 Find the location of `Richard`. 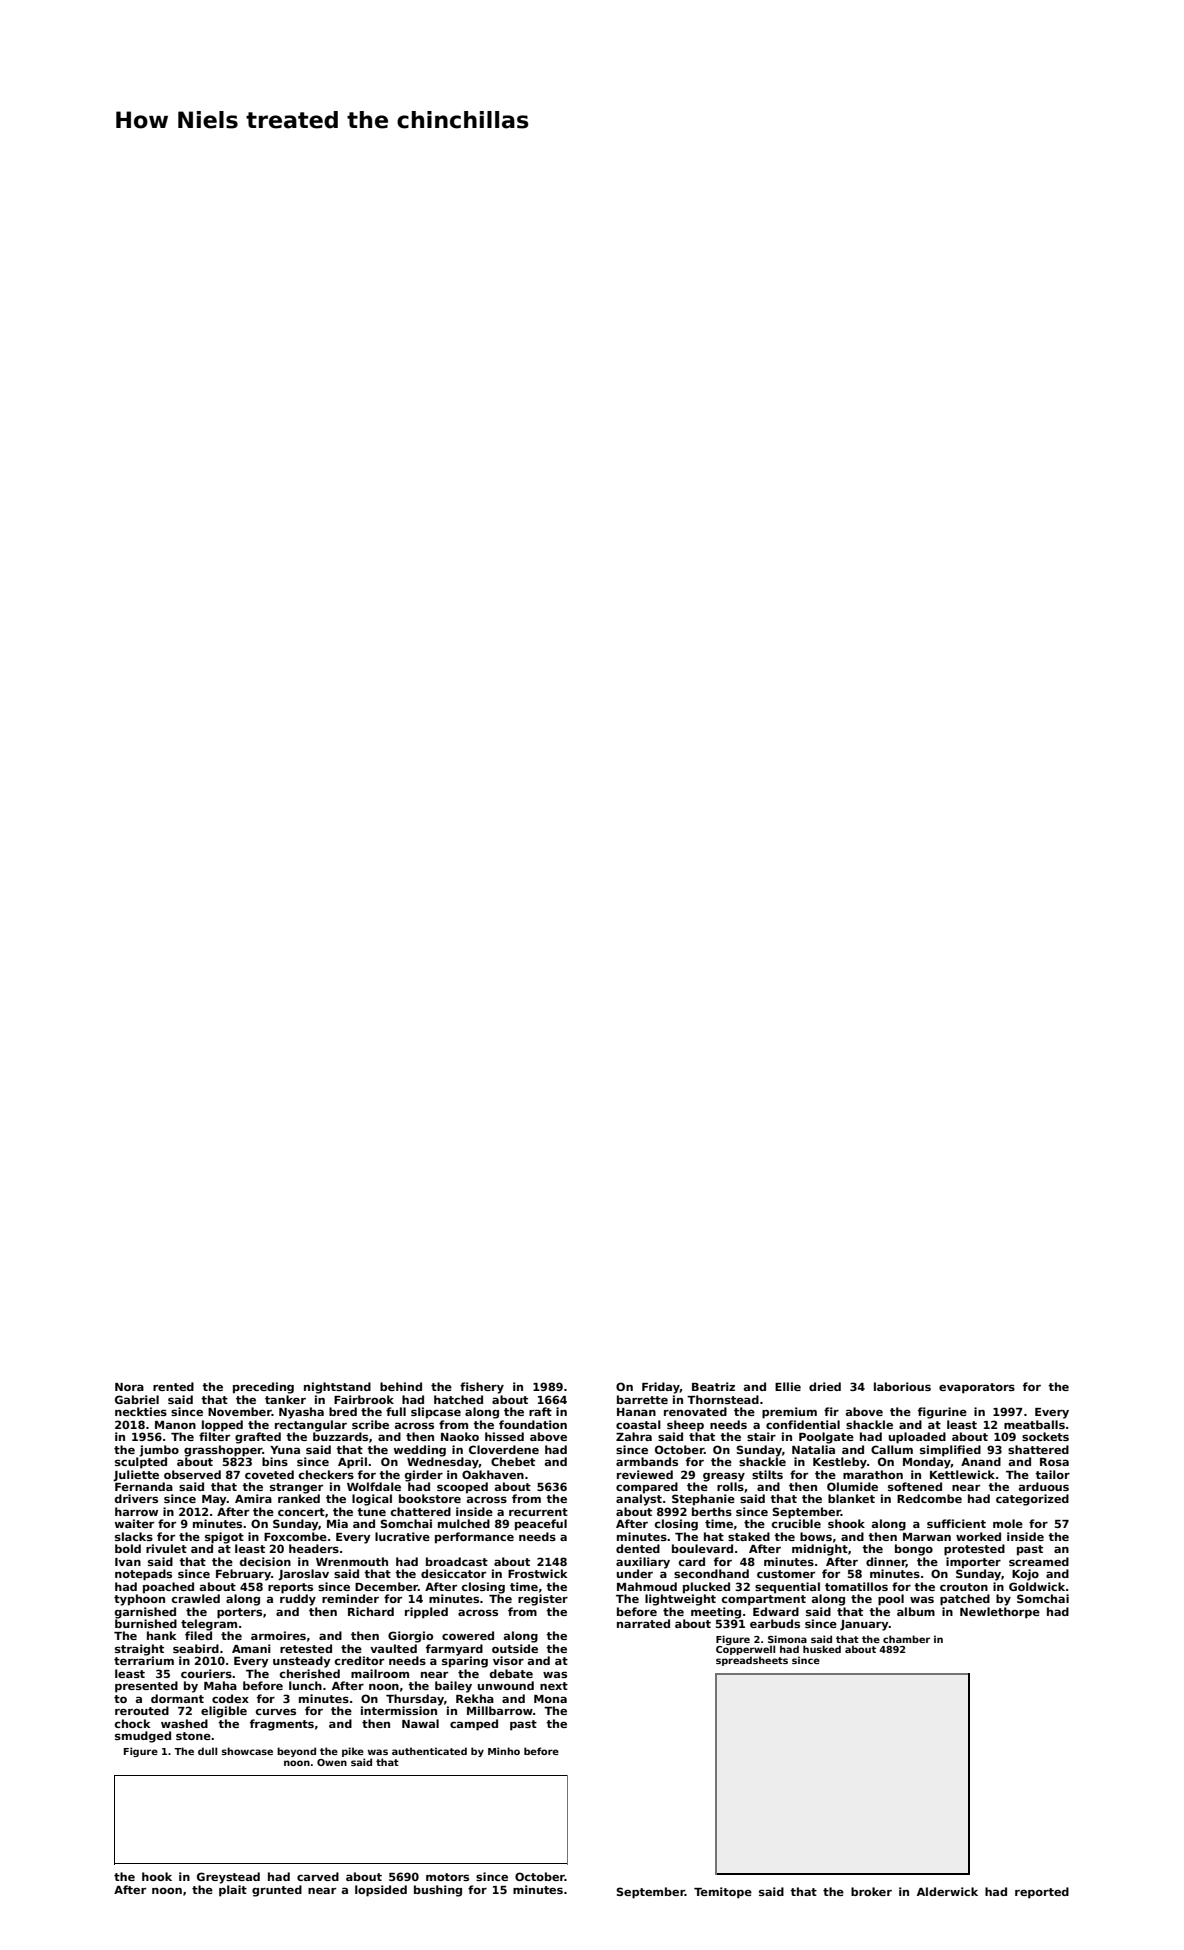

Richard is located at coordinates (371, 1611).
